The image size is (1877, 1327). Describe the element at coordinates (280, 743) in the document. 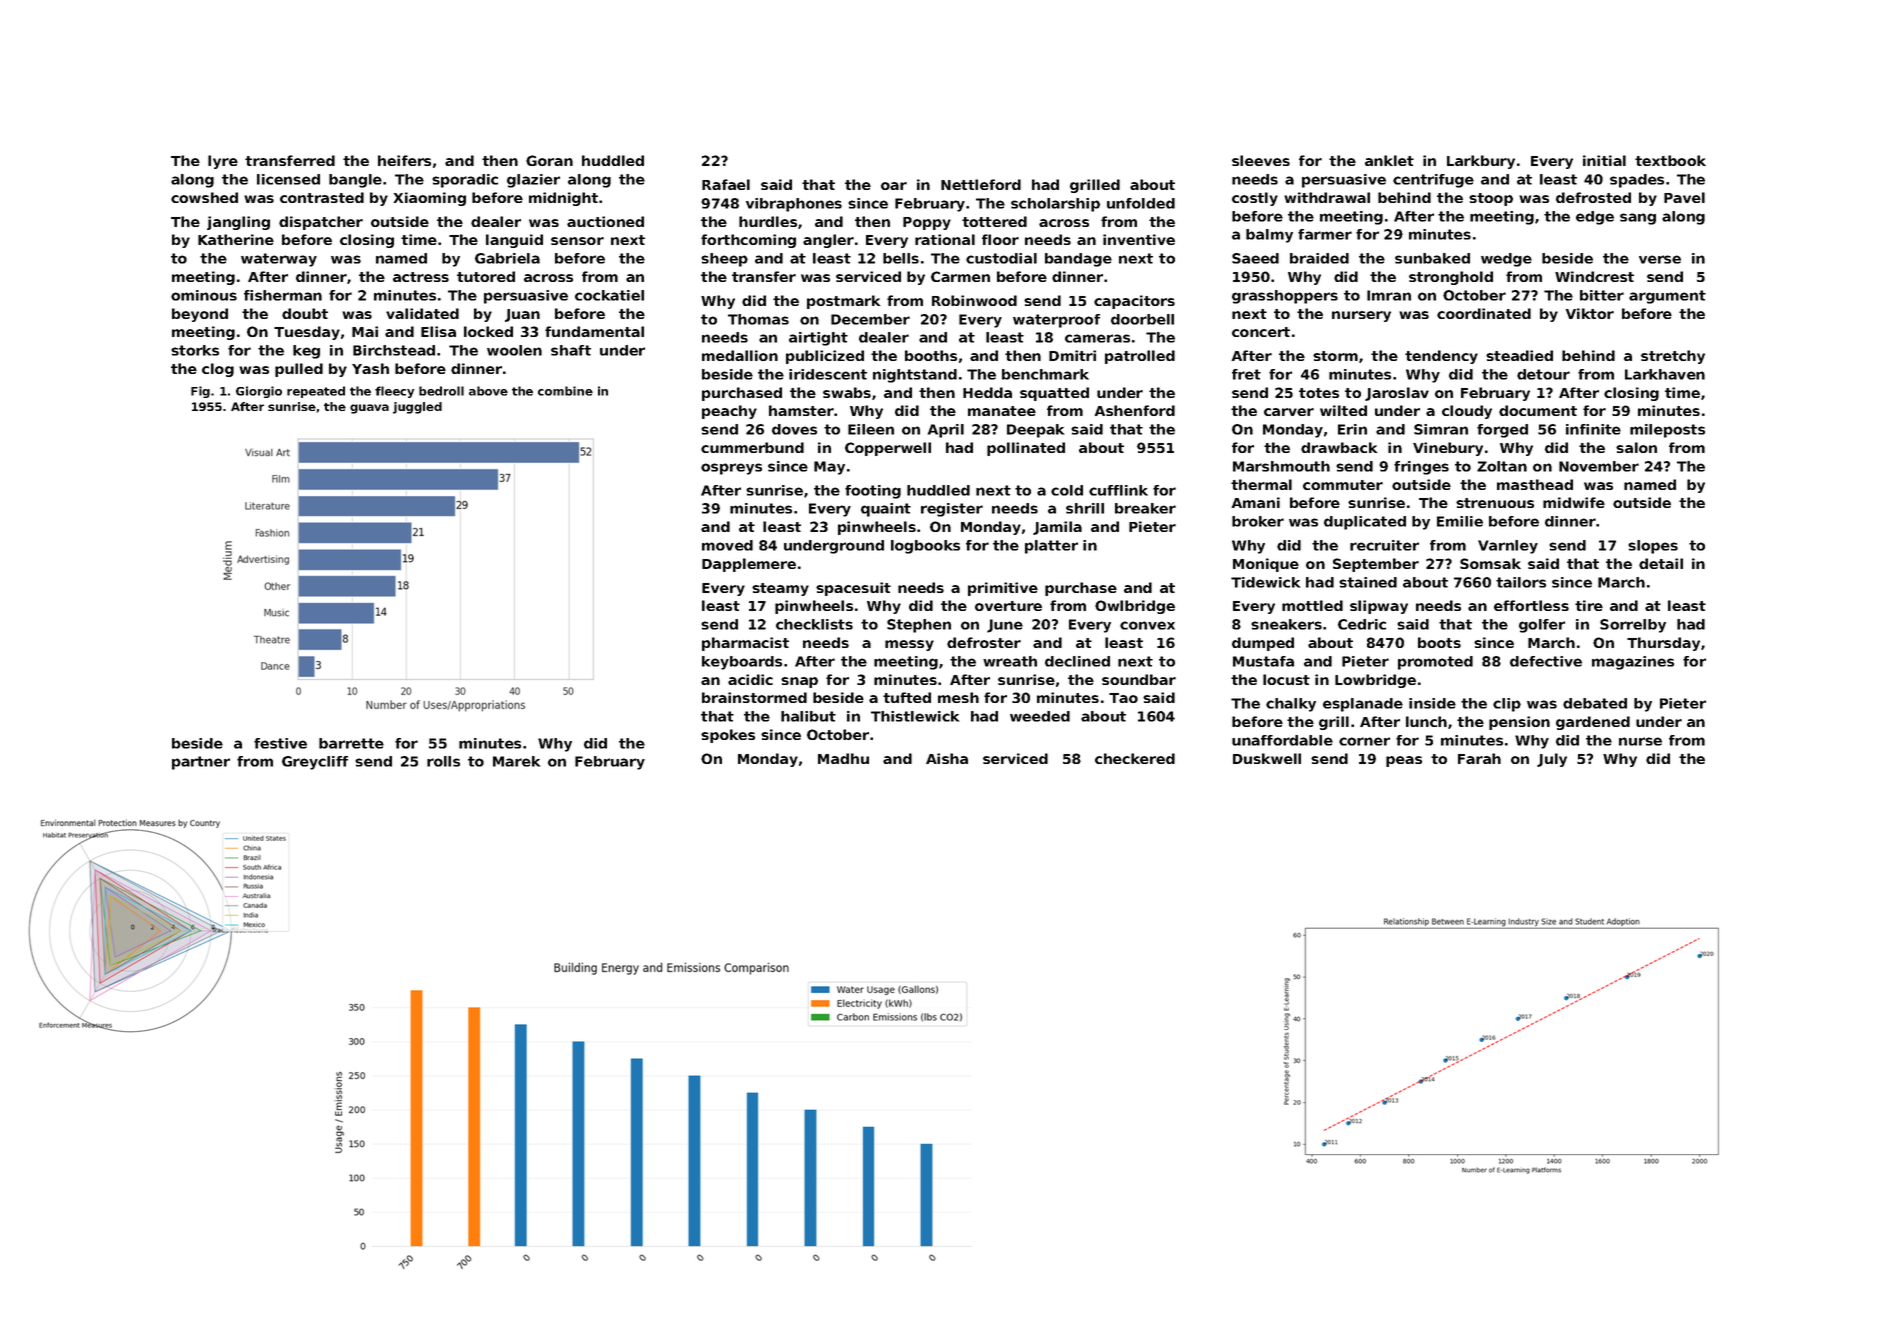

I see `festive` at that location.
